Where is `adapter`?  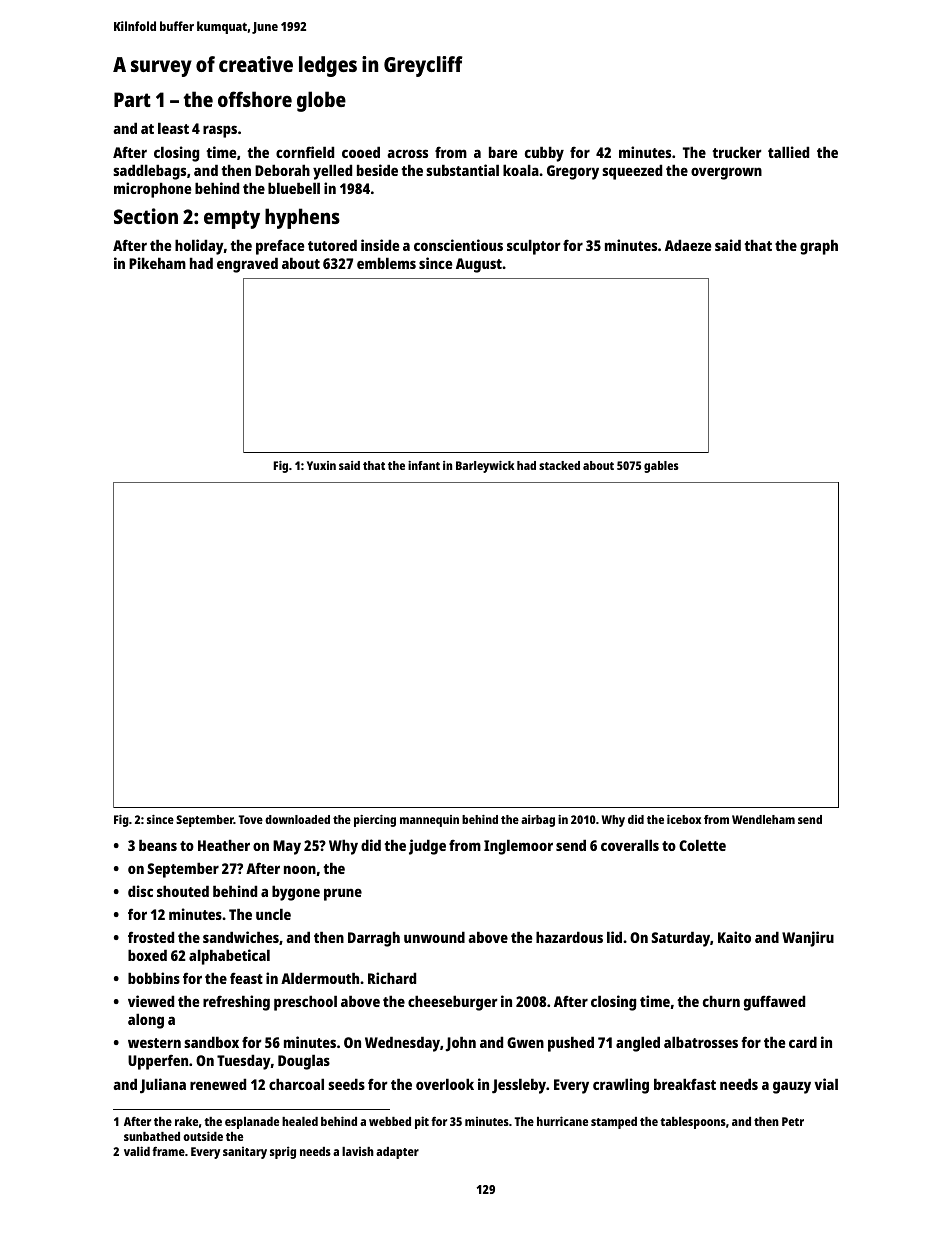
adapter is located at coordinates (397, 1153).
